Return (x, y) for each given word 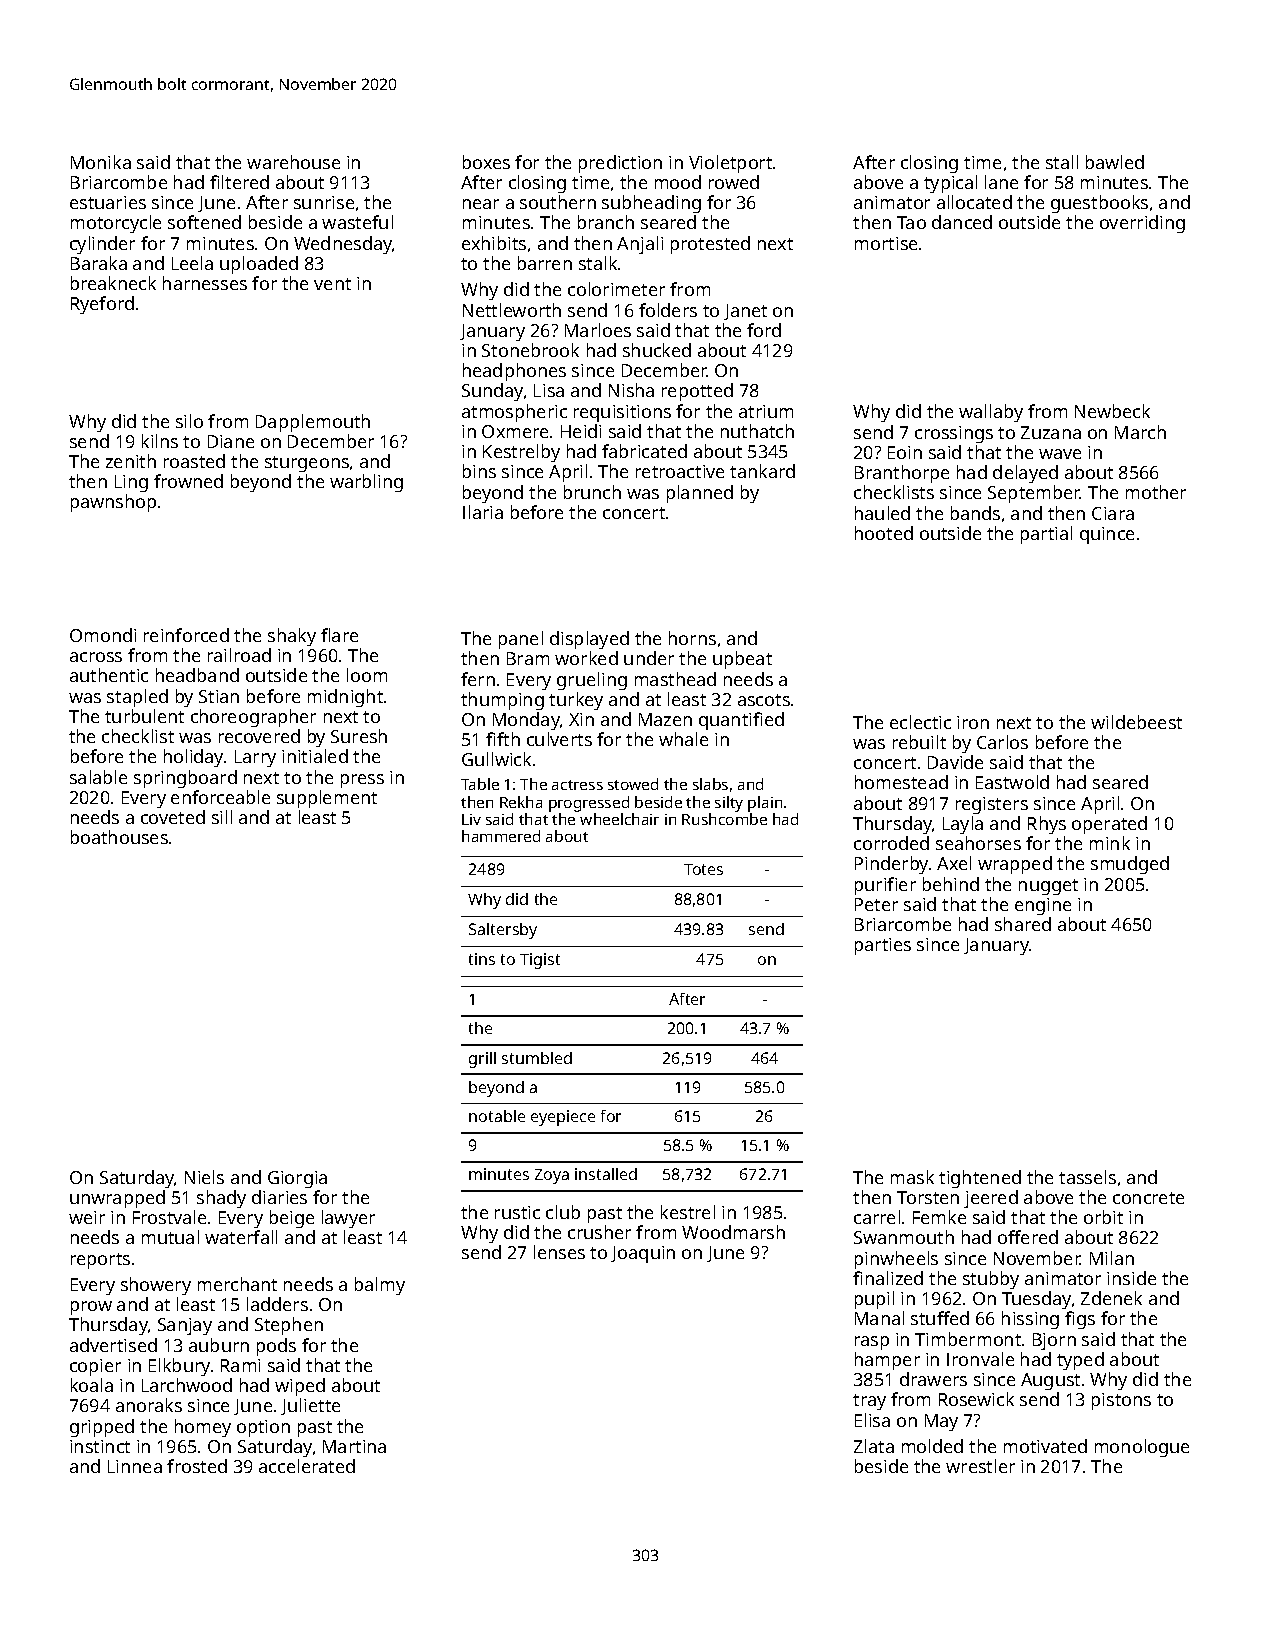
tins (482, 959)
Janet (745, 312)
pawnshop (113, 503)
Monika (101, 162)
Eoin (905, 452)
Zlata (874, 1446)
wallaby (991, 413)
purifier (885, 886)
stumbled (537, 1058)
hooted (884, 533)
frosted (197, 1466)
